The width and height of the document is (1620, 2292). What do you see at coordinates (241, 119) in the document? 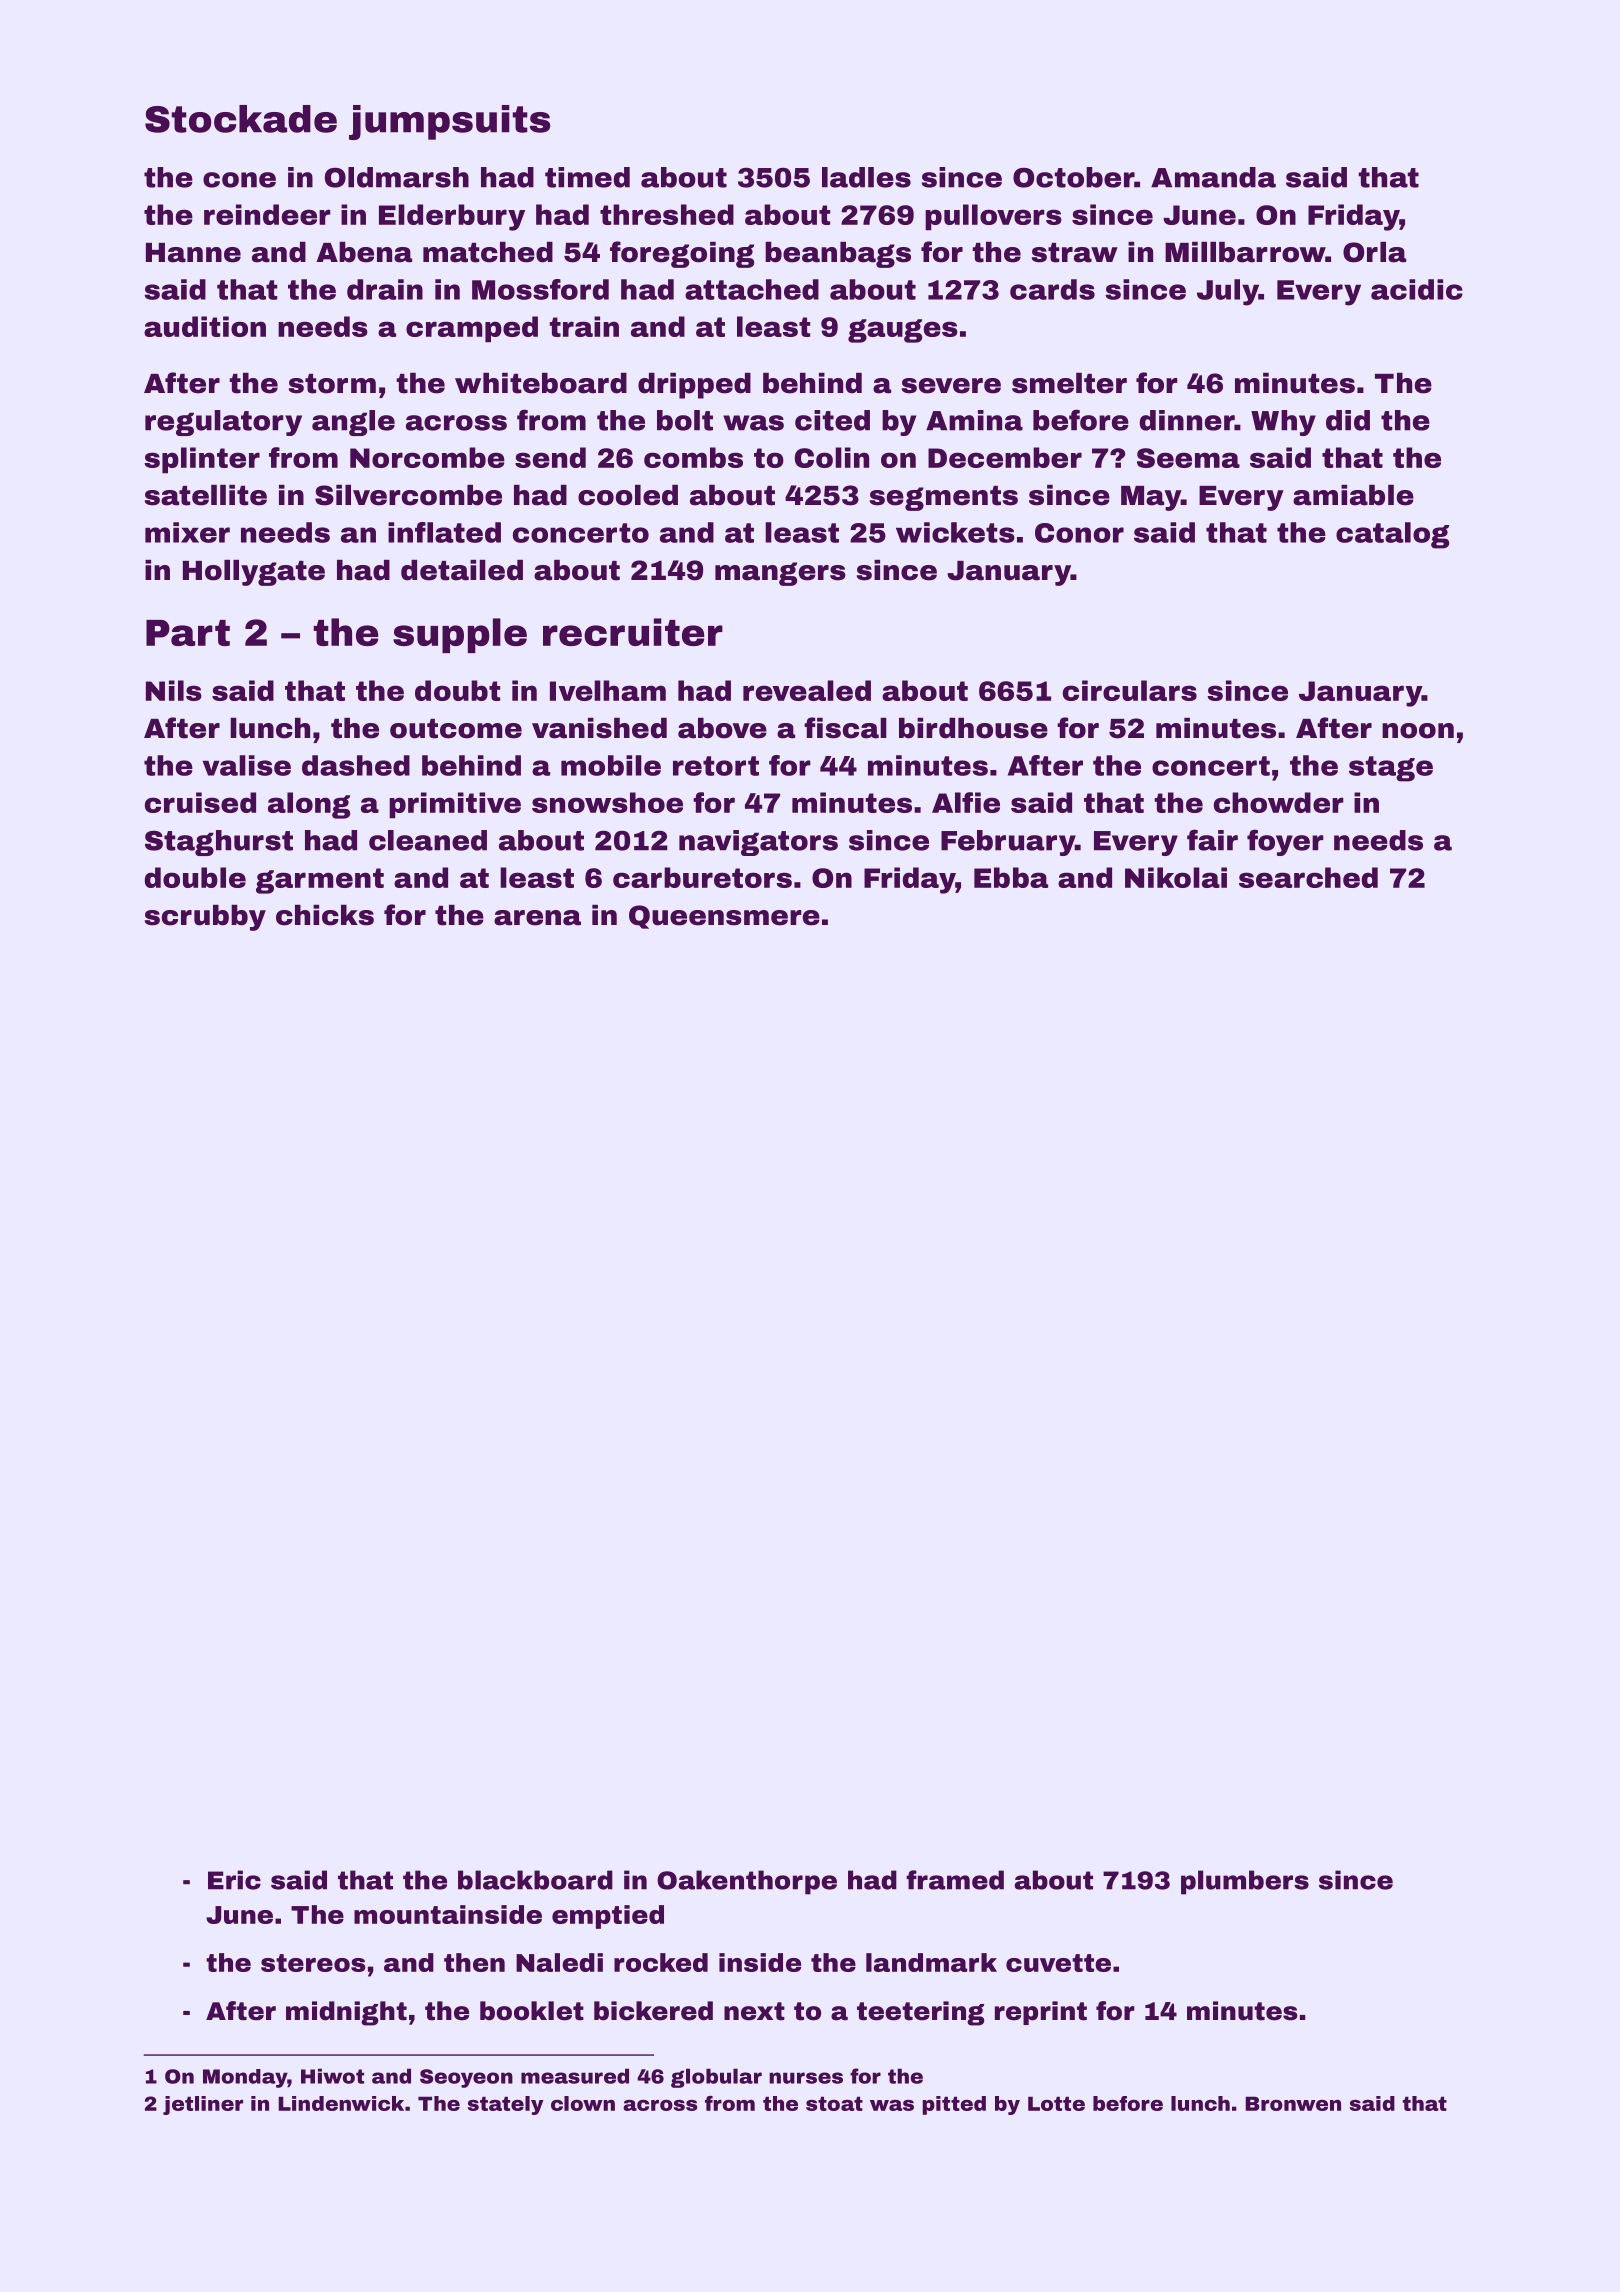
I see `Stockade` at bounding box center [241, 119].
